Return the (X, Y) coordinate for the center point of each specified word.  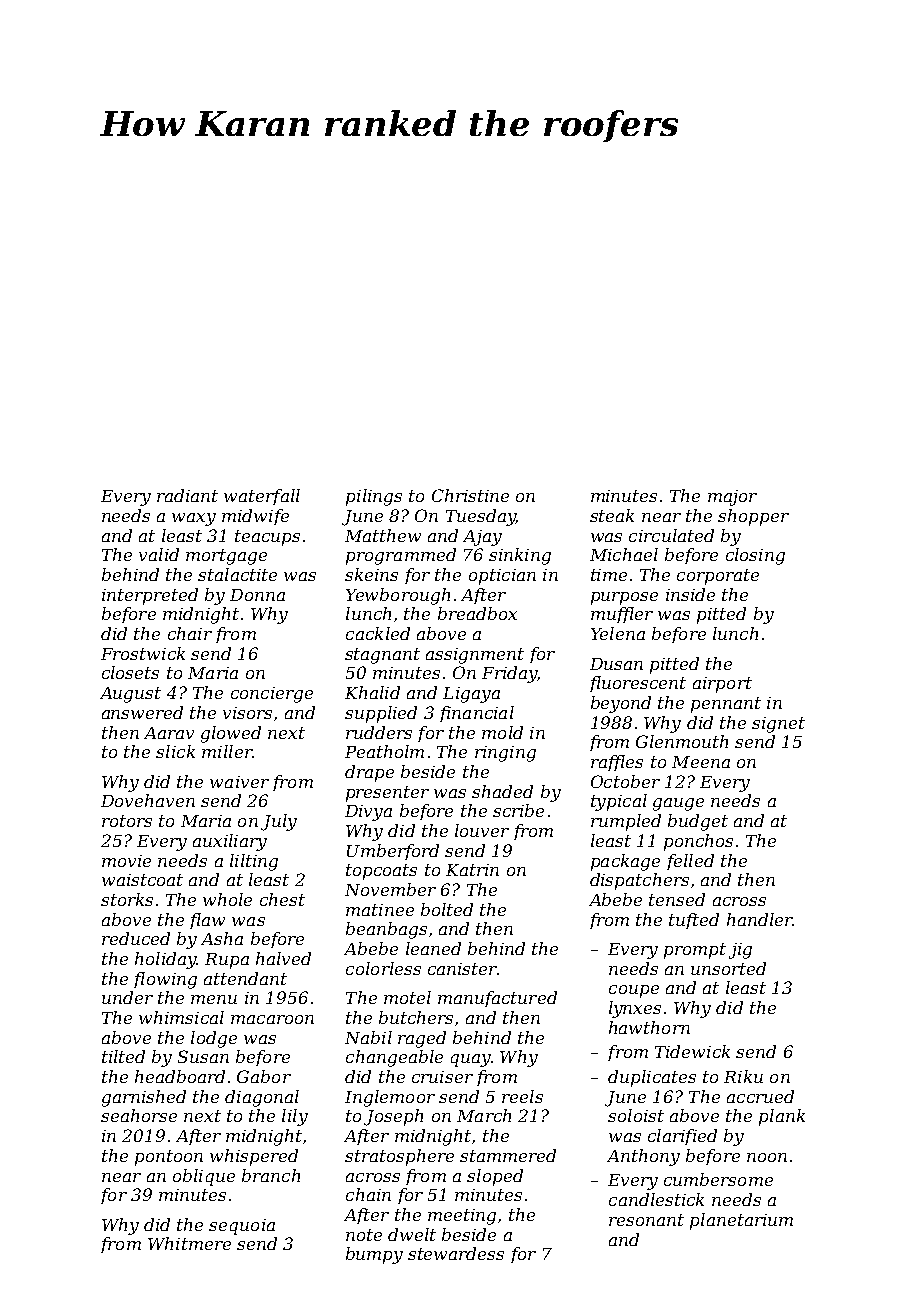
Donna (257, 595)
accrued (760, 1096)
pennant (726, 705)
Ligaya (471, 695)
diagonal (262, 1098)
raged (422, 1039)
